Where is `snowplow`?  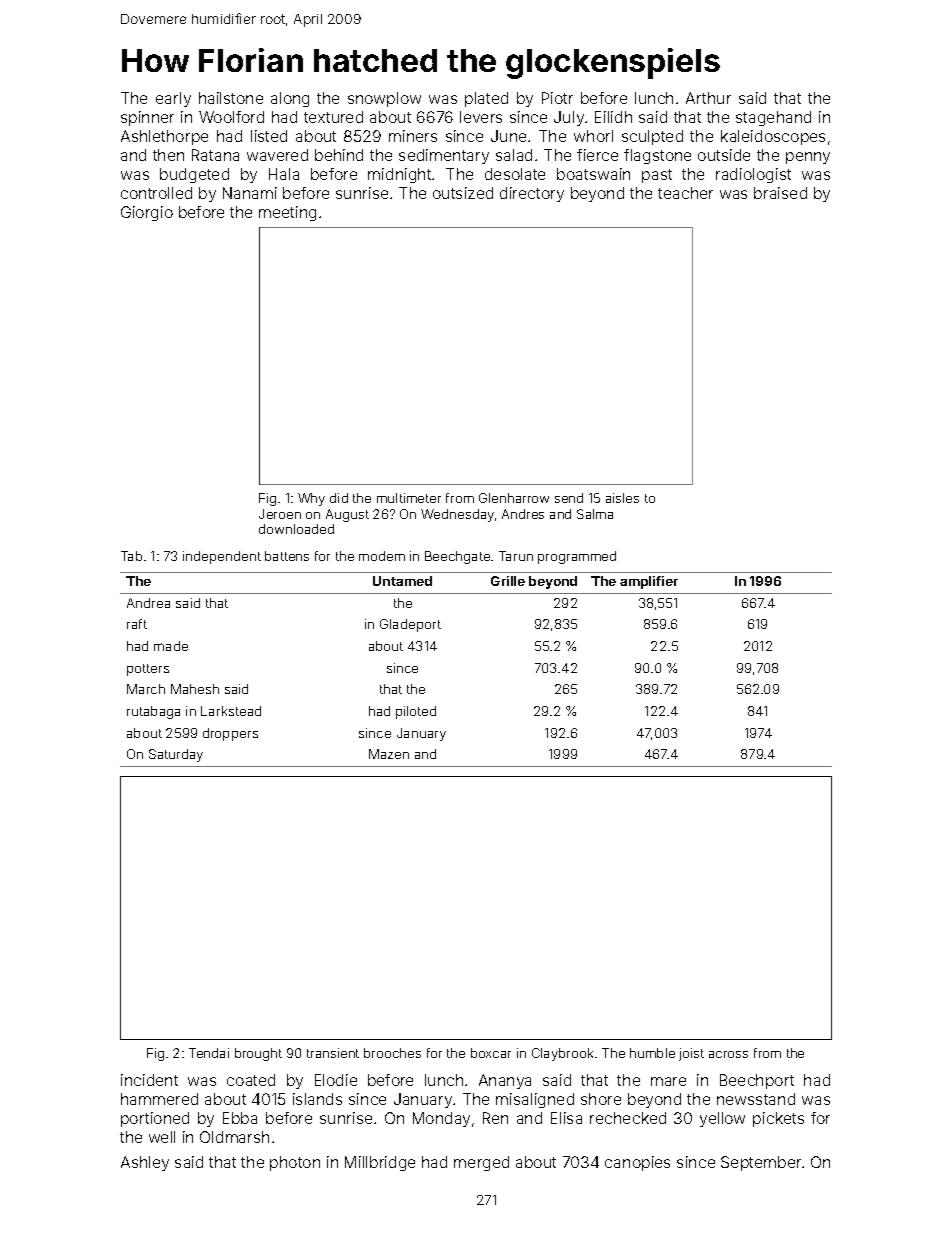
snowplow is located at coordinates (384, 99).
